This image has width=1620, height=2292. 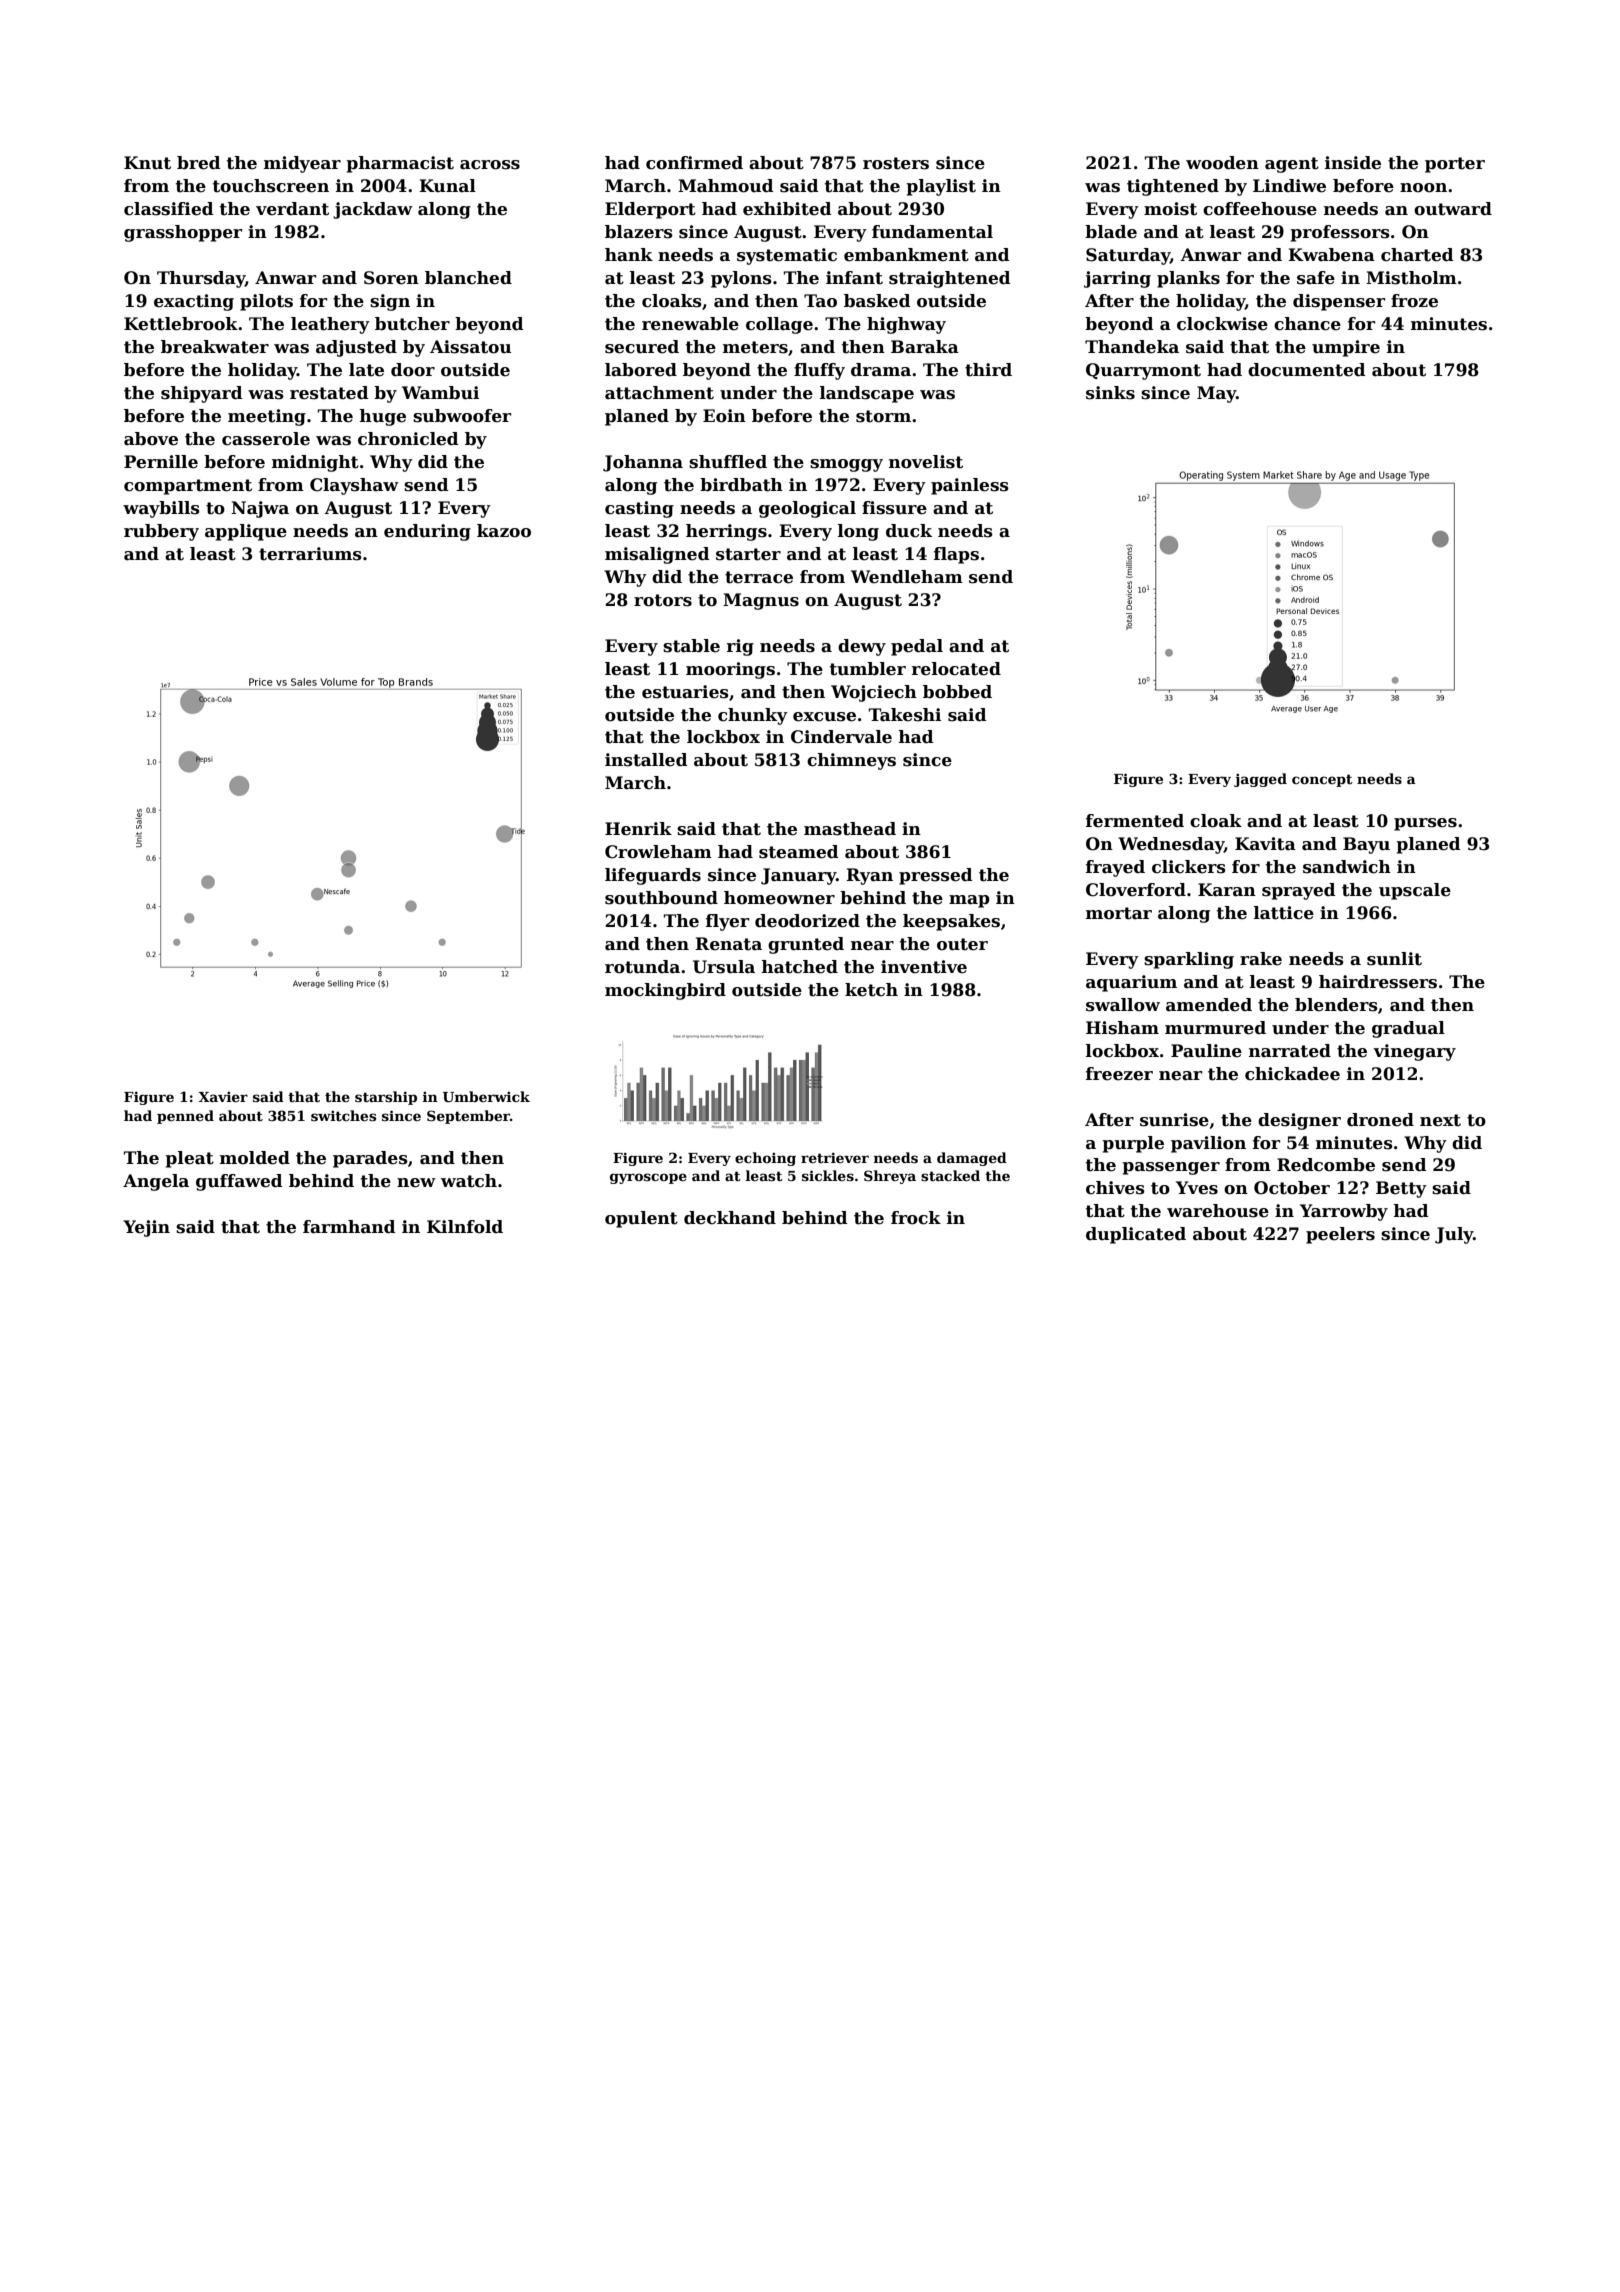 I want to click on concept, so click(x=1322, y=780).
